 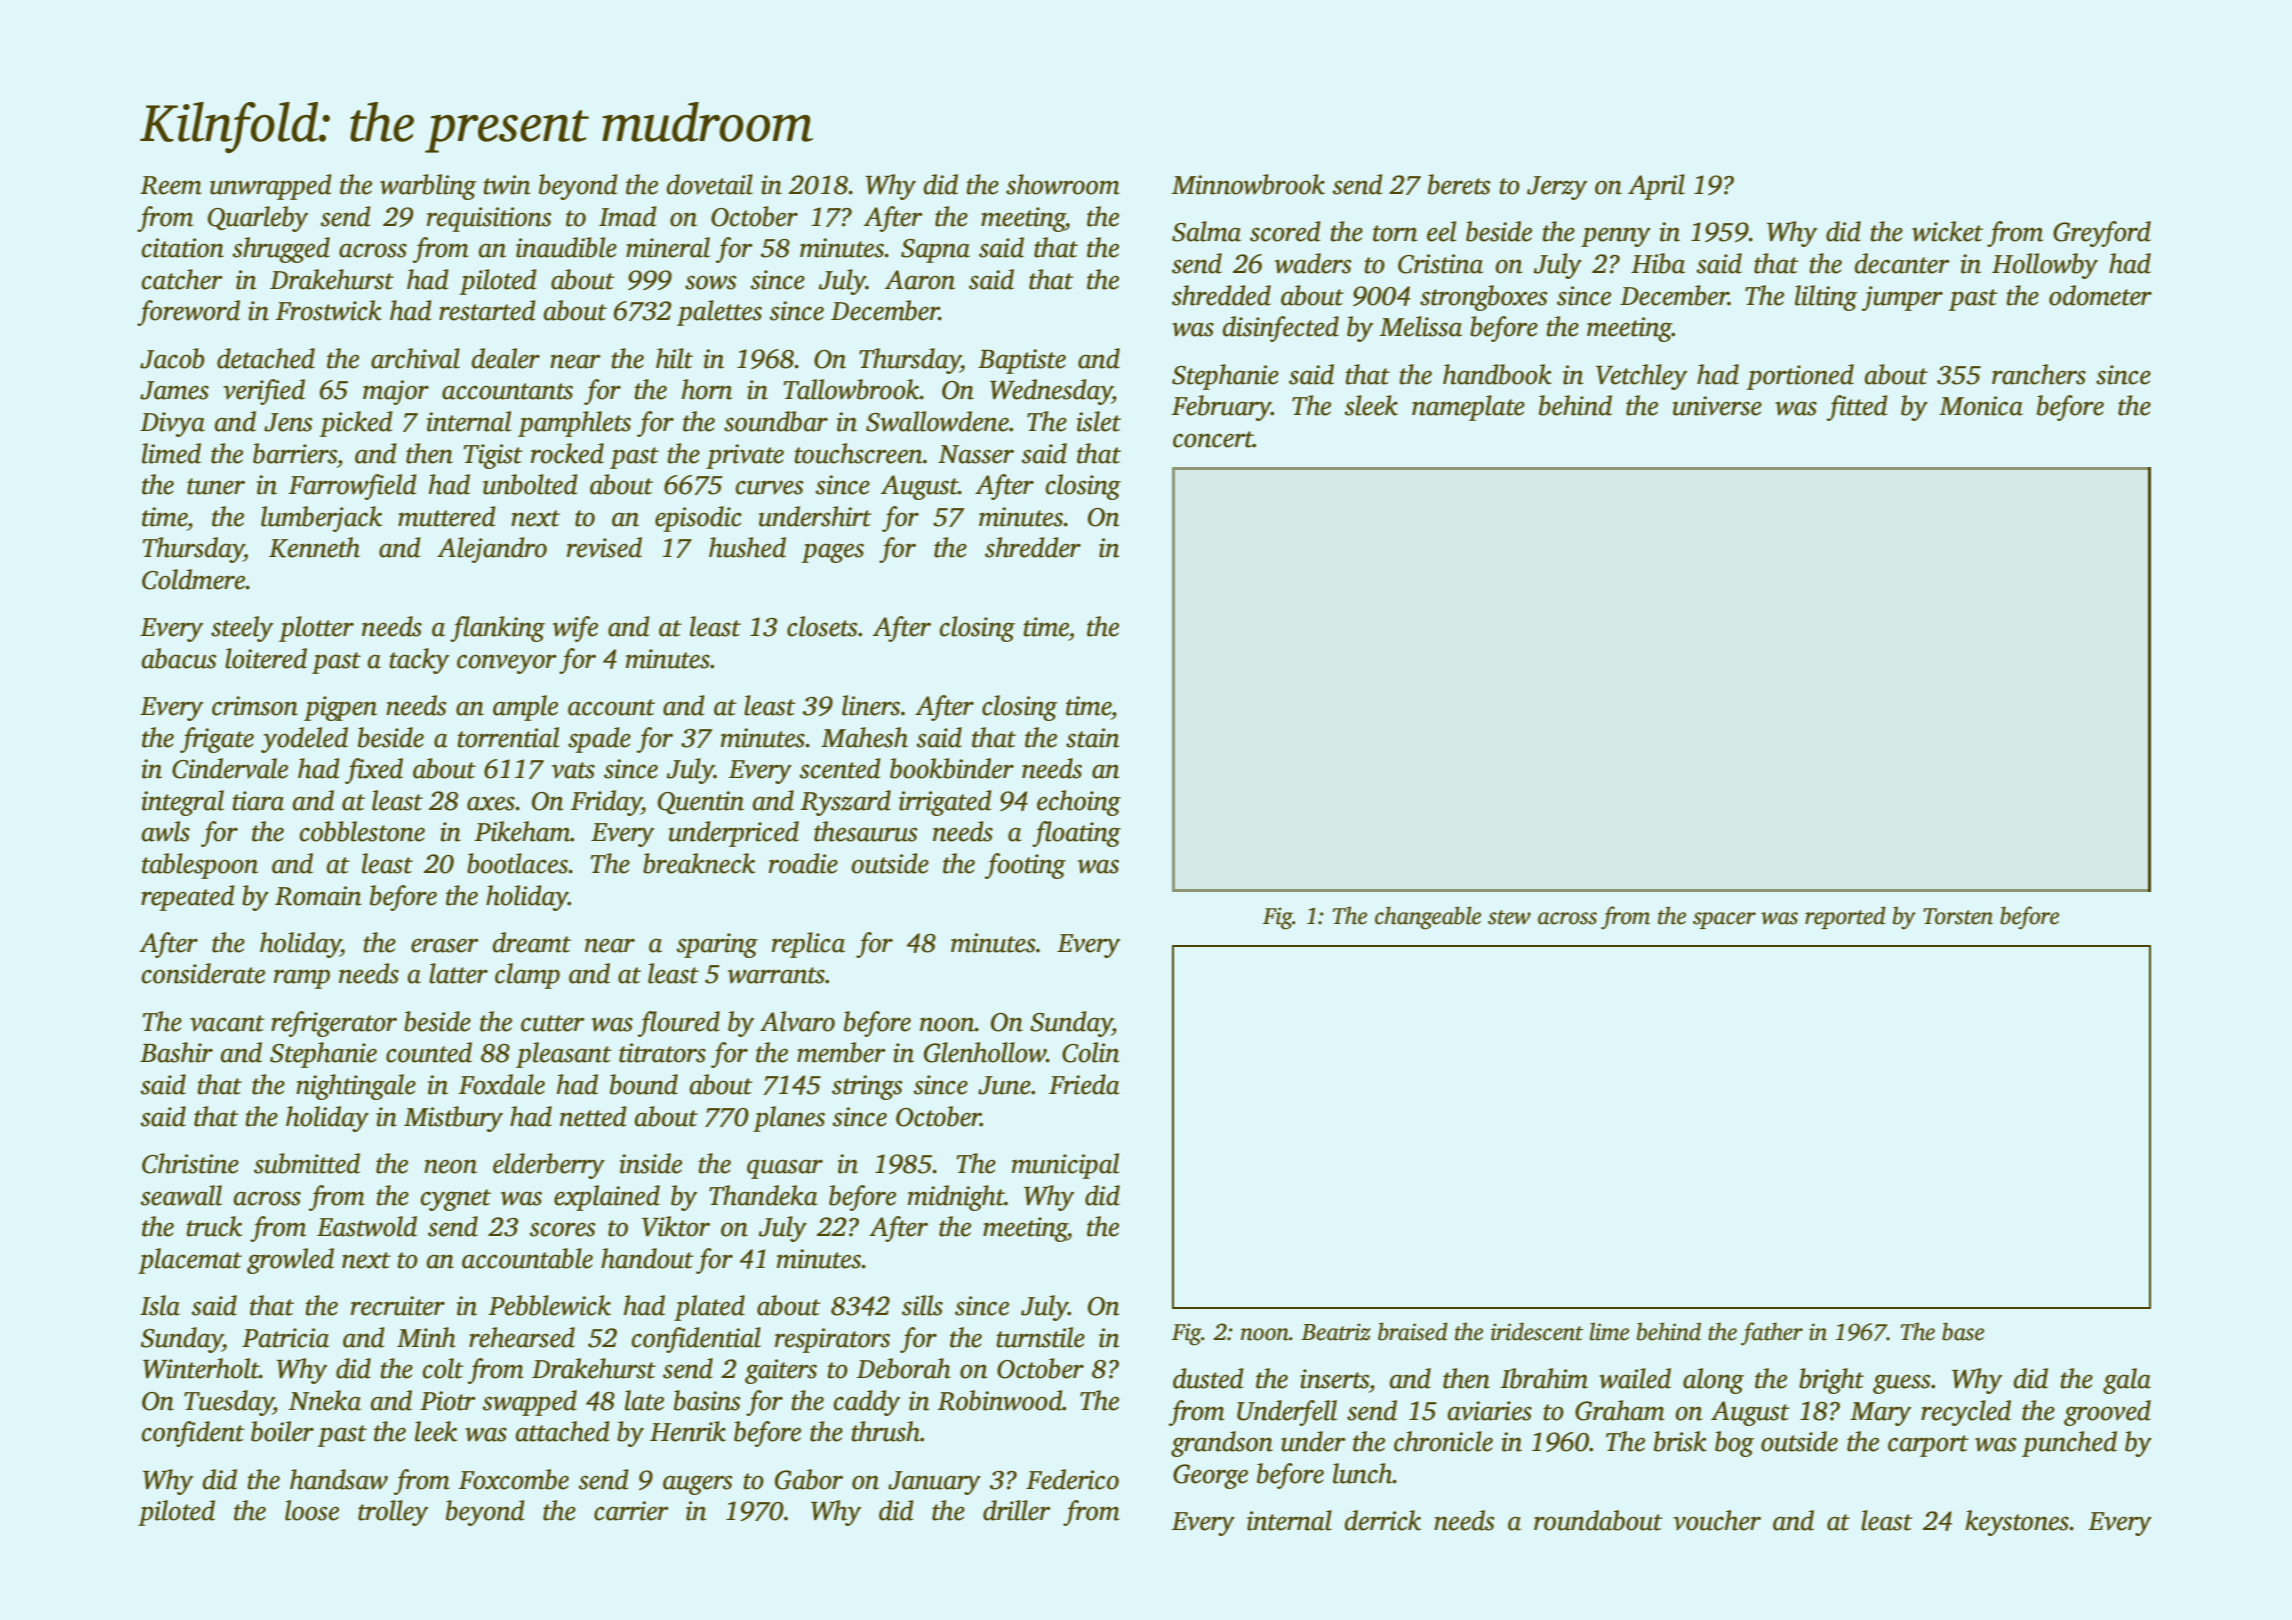 What do you see at coordinates (176, 1052) in the screenshot?
I see `Bashir` at bounding box center [176, 1052].
